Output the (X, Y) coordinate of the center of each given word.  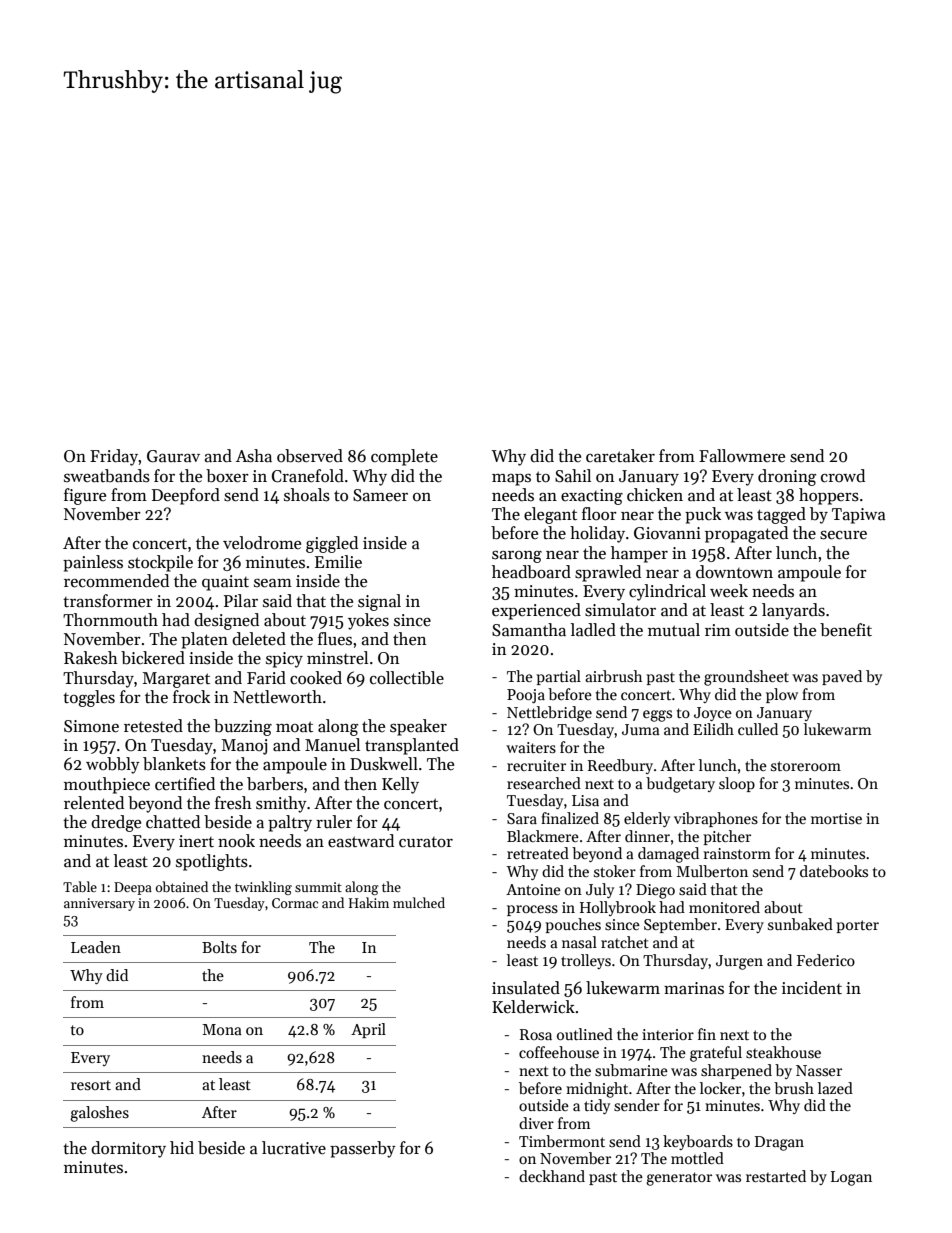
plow (782, 695)
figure (85, 496)
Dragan (779, 1143)
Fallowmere (742, 456)
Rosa (536, 1034)
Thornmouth (110, 620)
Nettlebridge (549, 714)
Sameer (380, 495)
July (600, 890)
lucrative (294, 1148)
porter (857, 926)
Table (80, 886)
